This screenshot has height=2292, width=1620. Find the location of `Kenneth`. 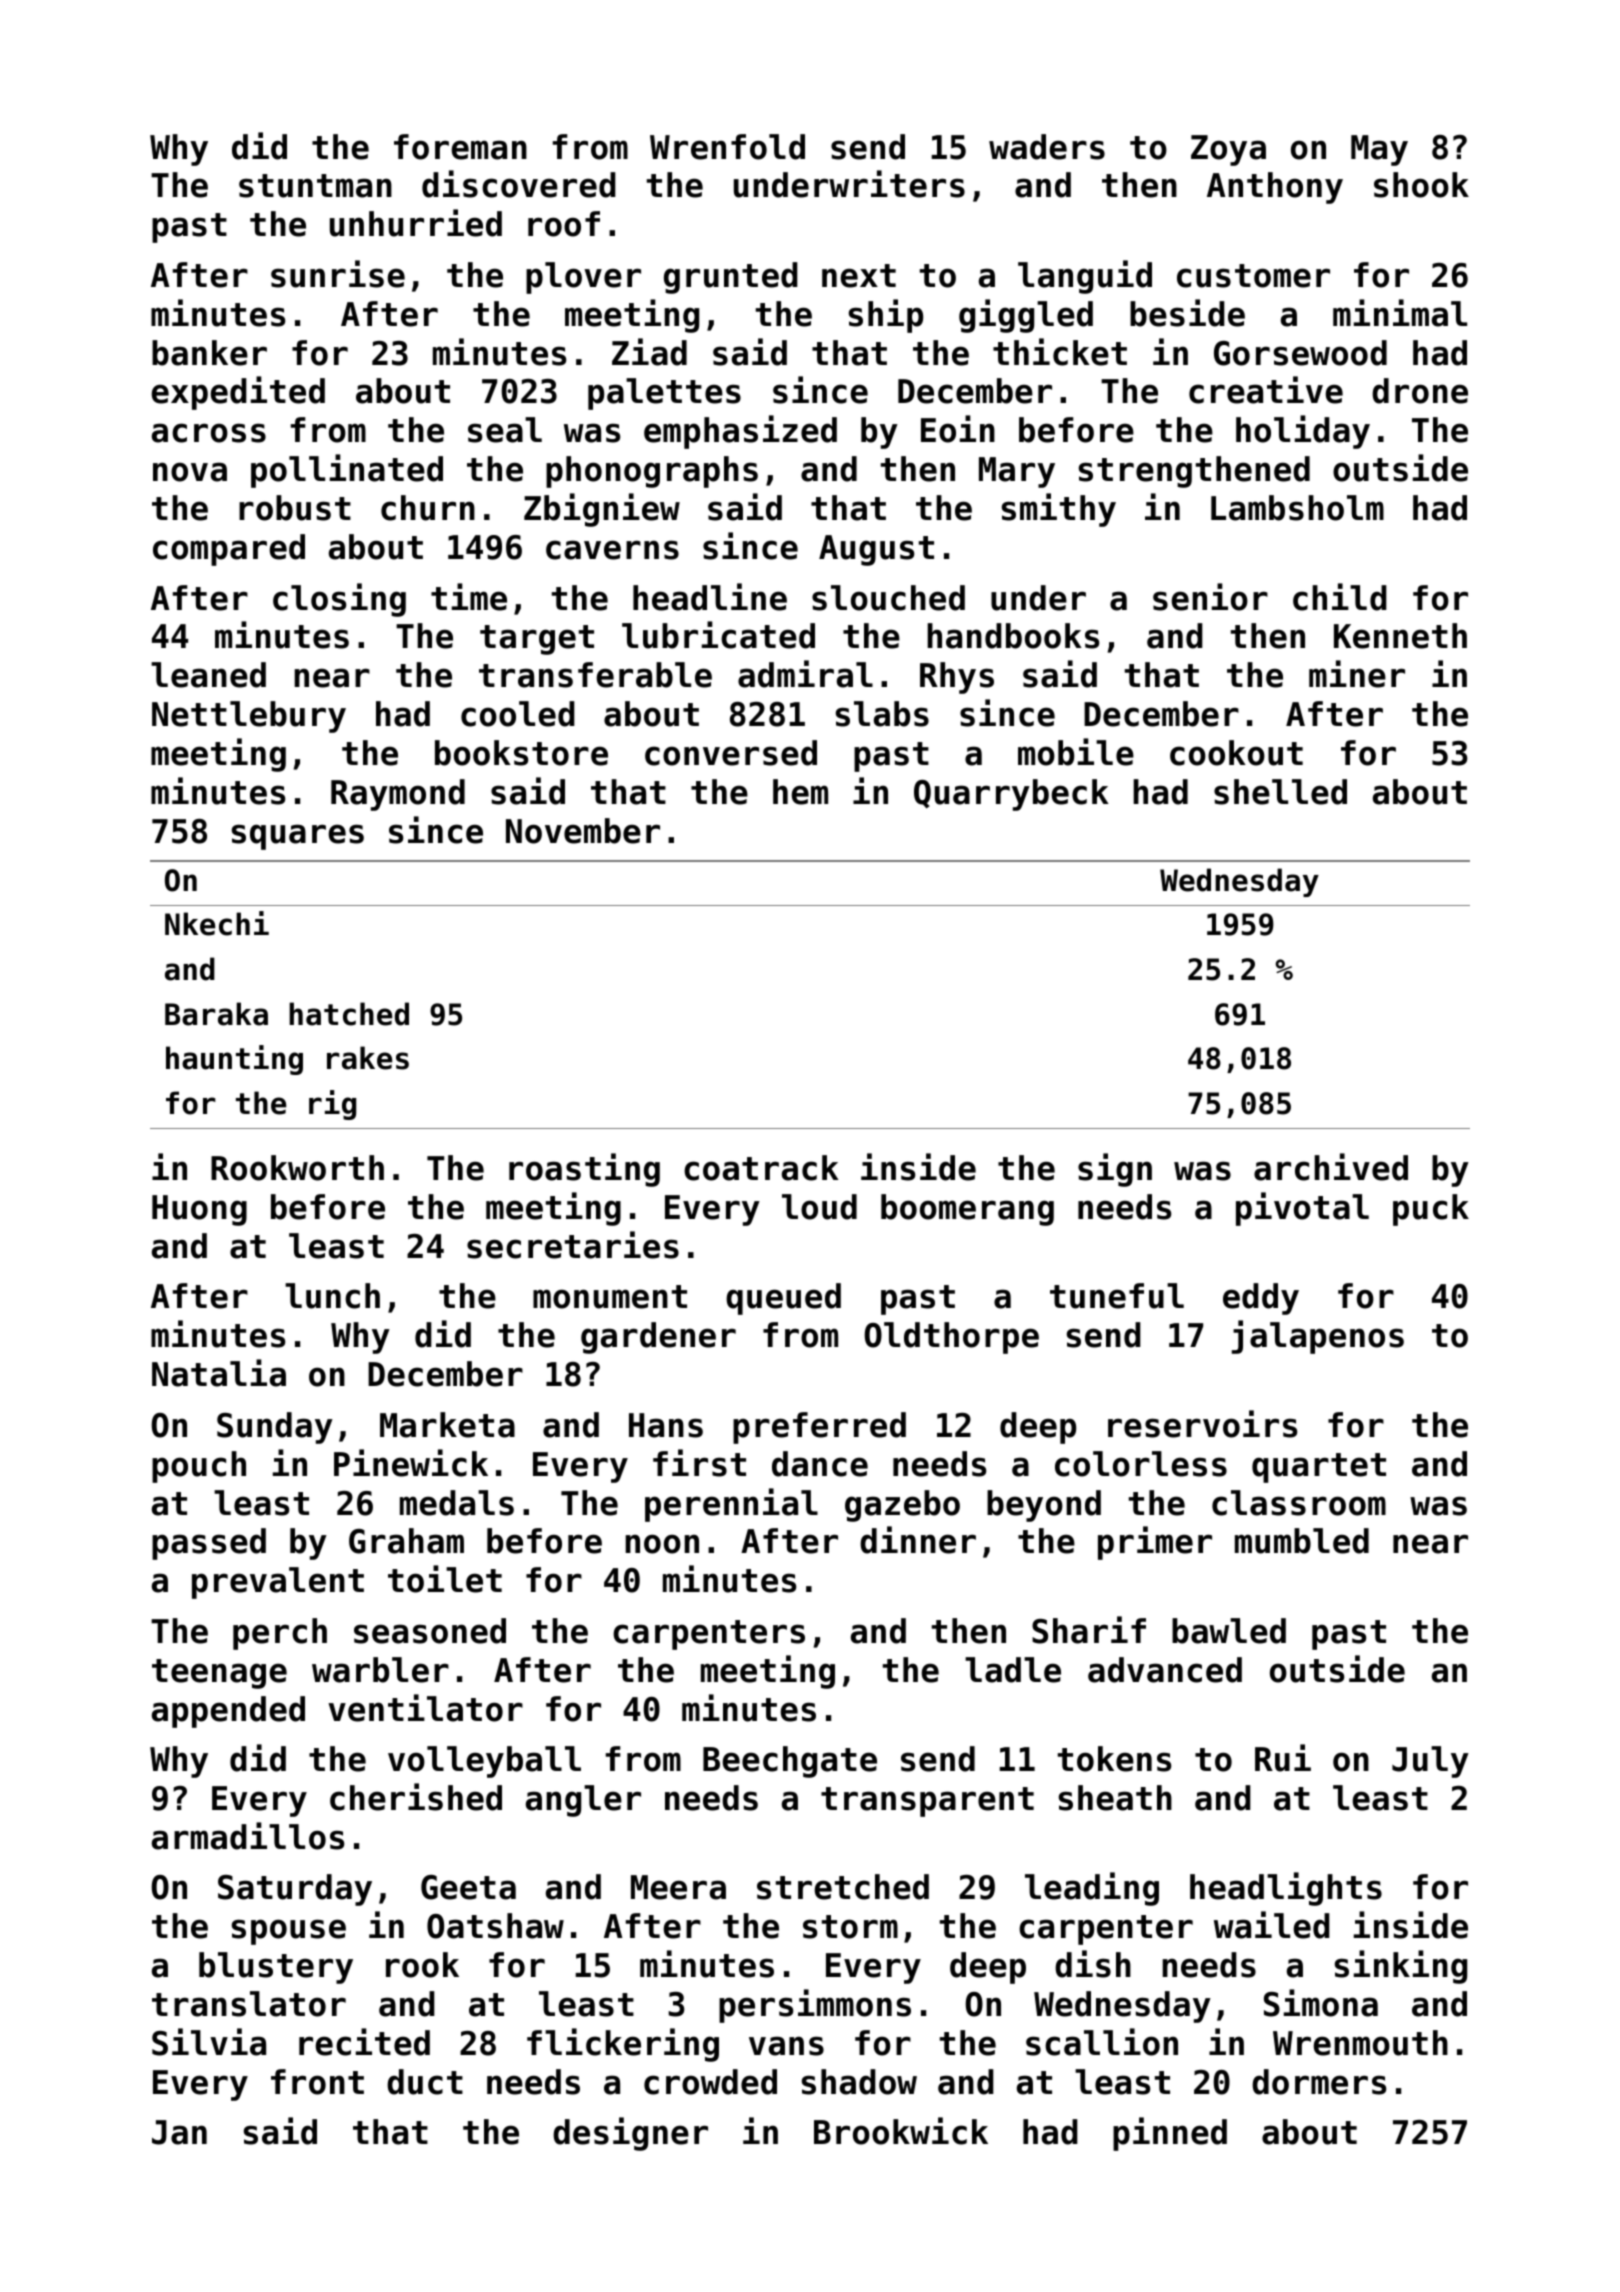

Kenneth is located at coordinates (1400, 636).
